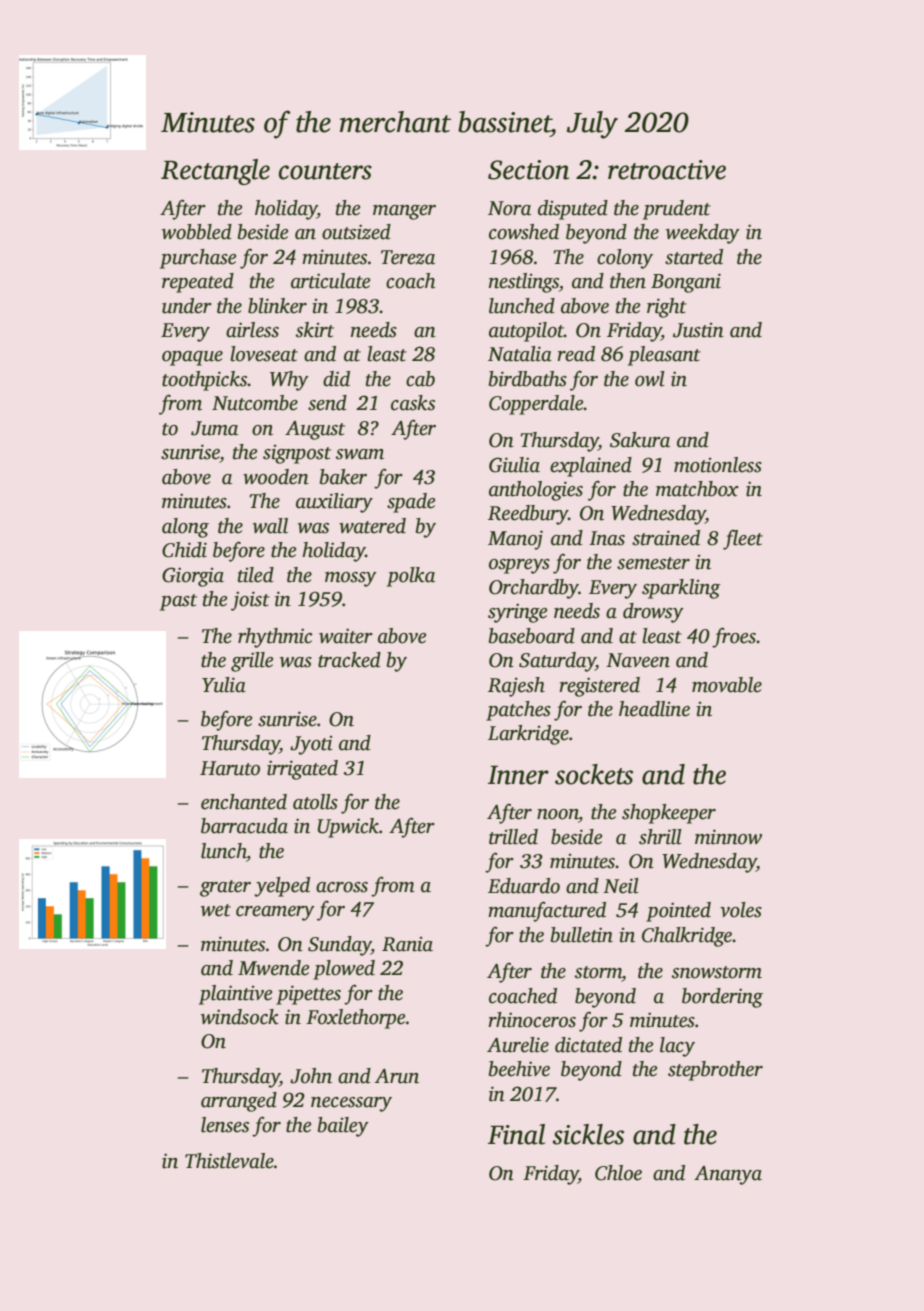  I want to click on Jyoti, so click(311, 745).
